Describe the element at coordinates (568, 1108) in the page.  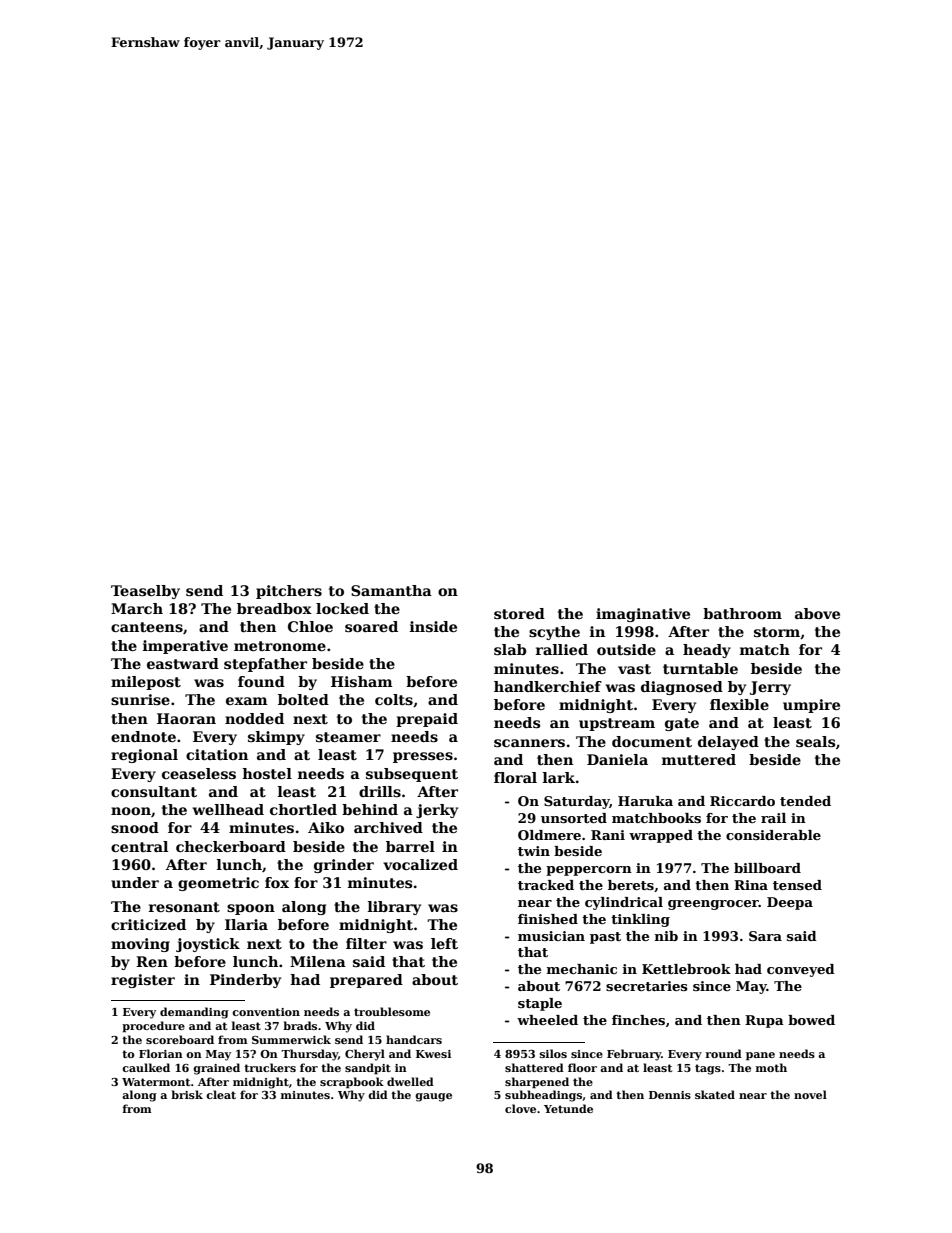
I see `Yetunde` at that location.
